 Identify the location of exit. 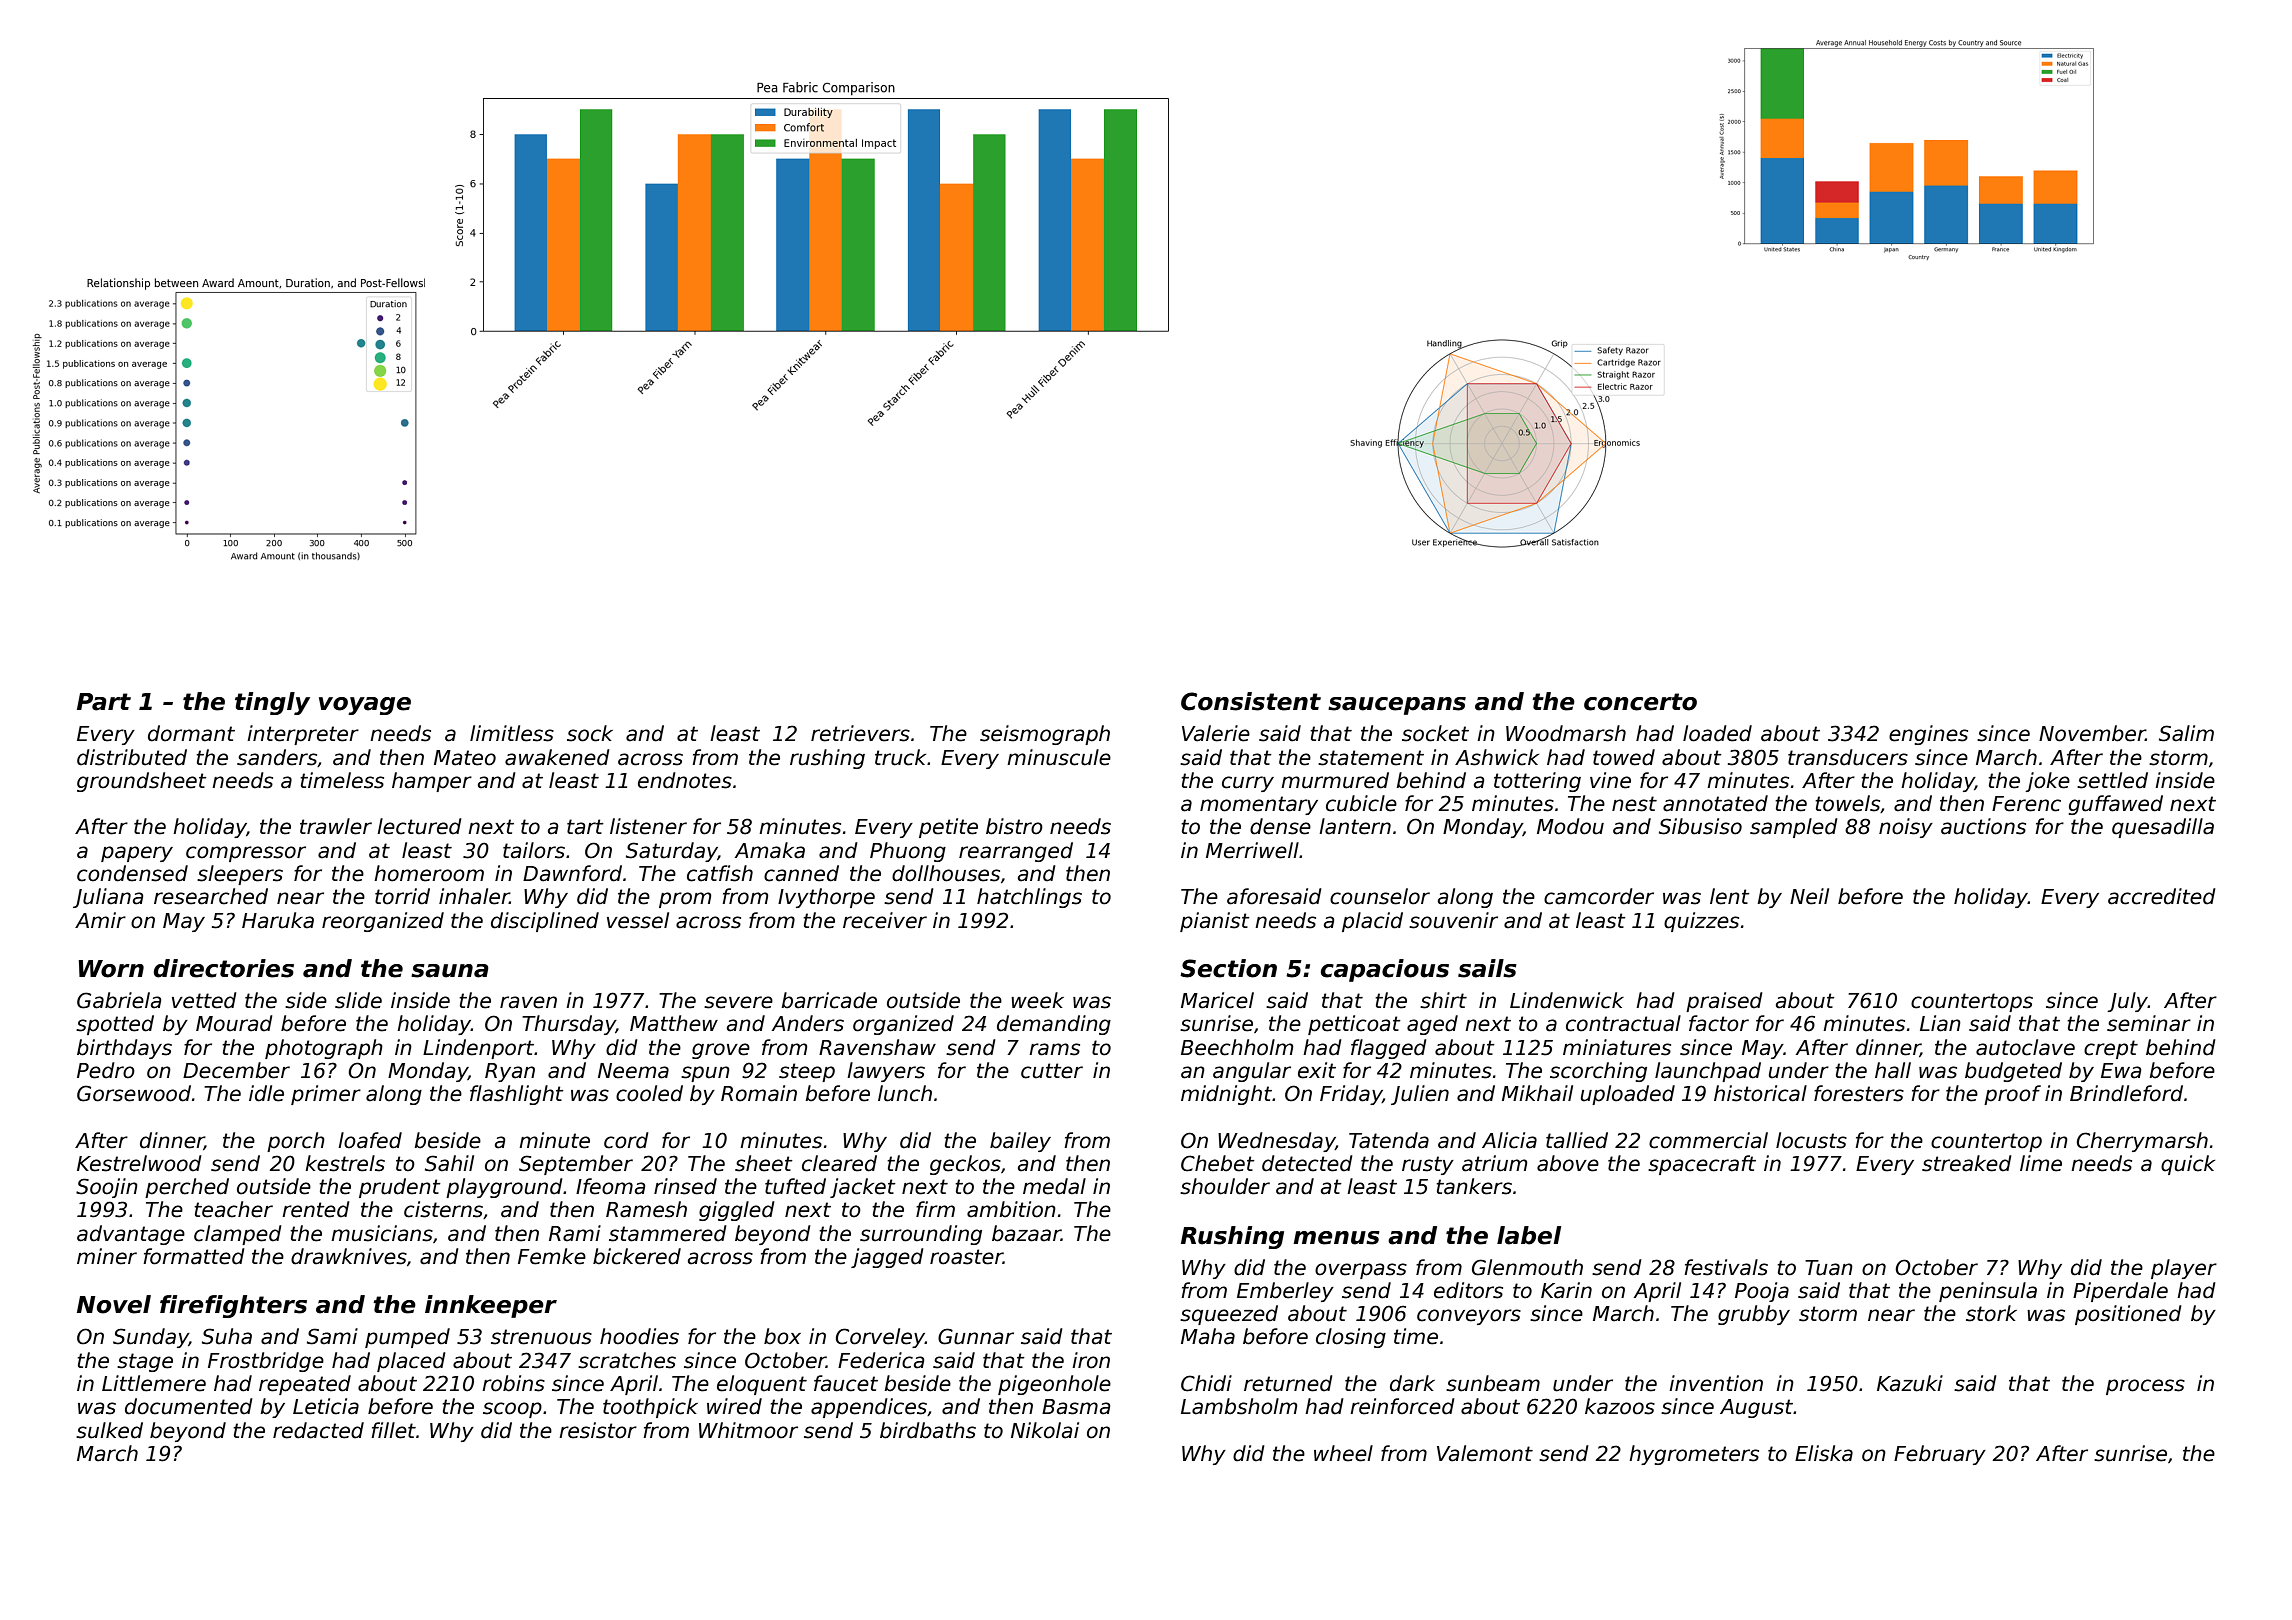
(1317, 1070).
